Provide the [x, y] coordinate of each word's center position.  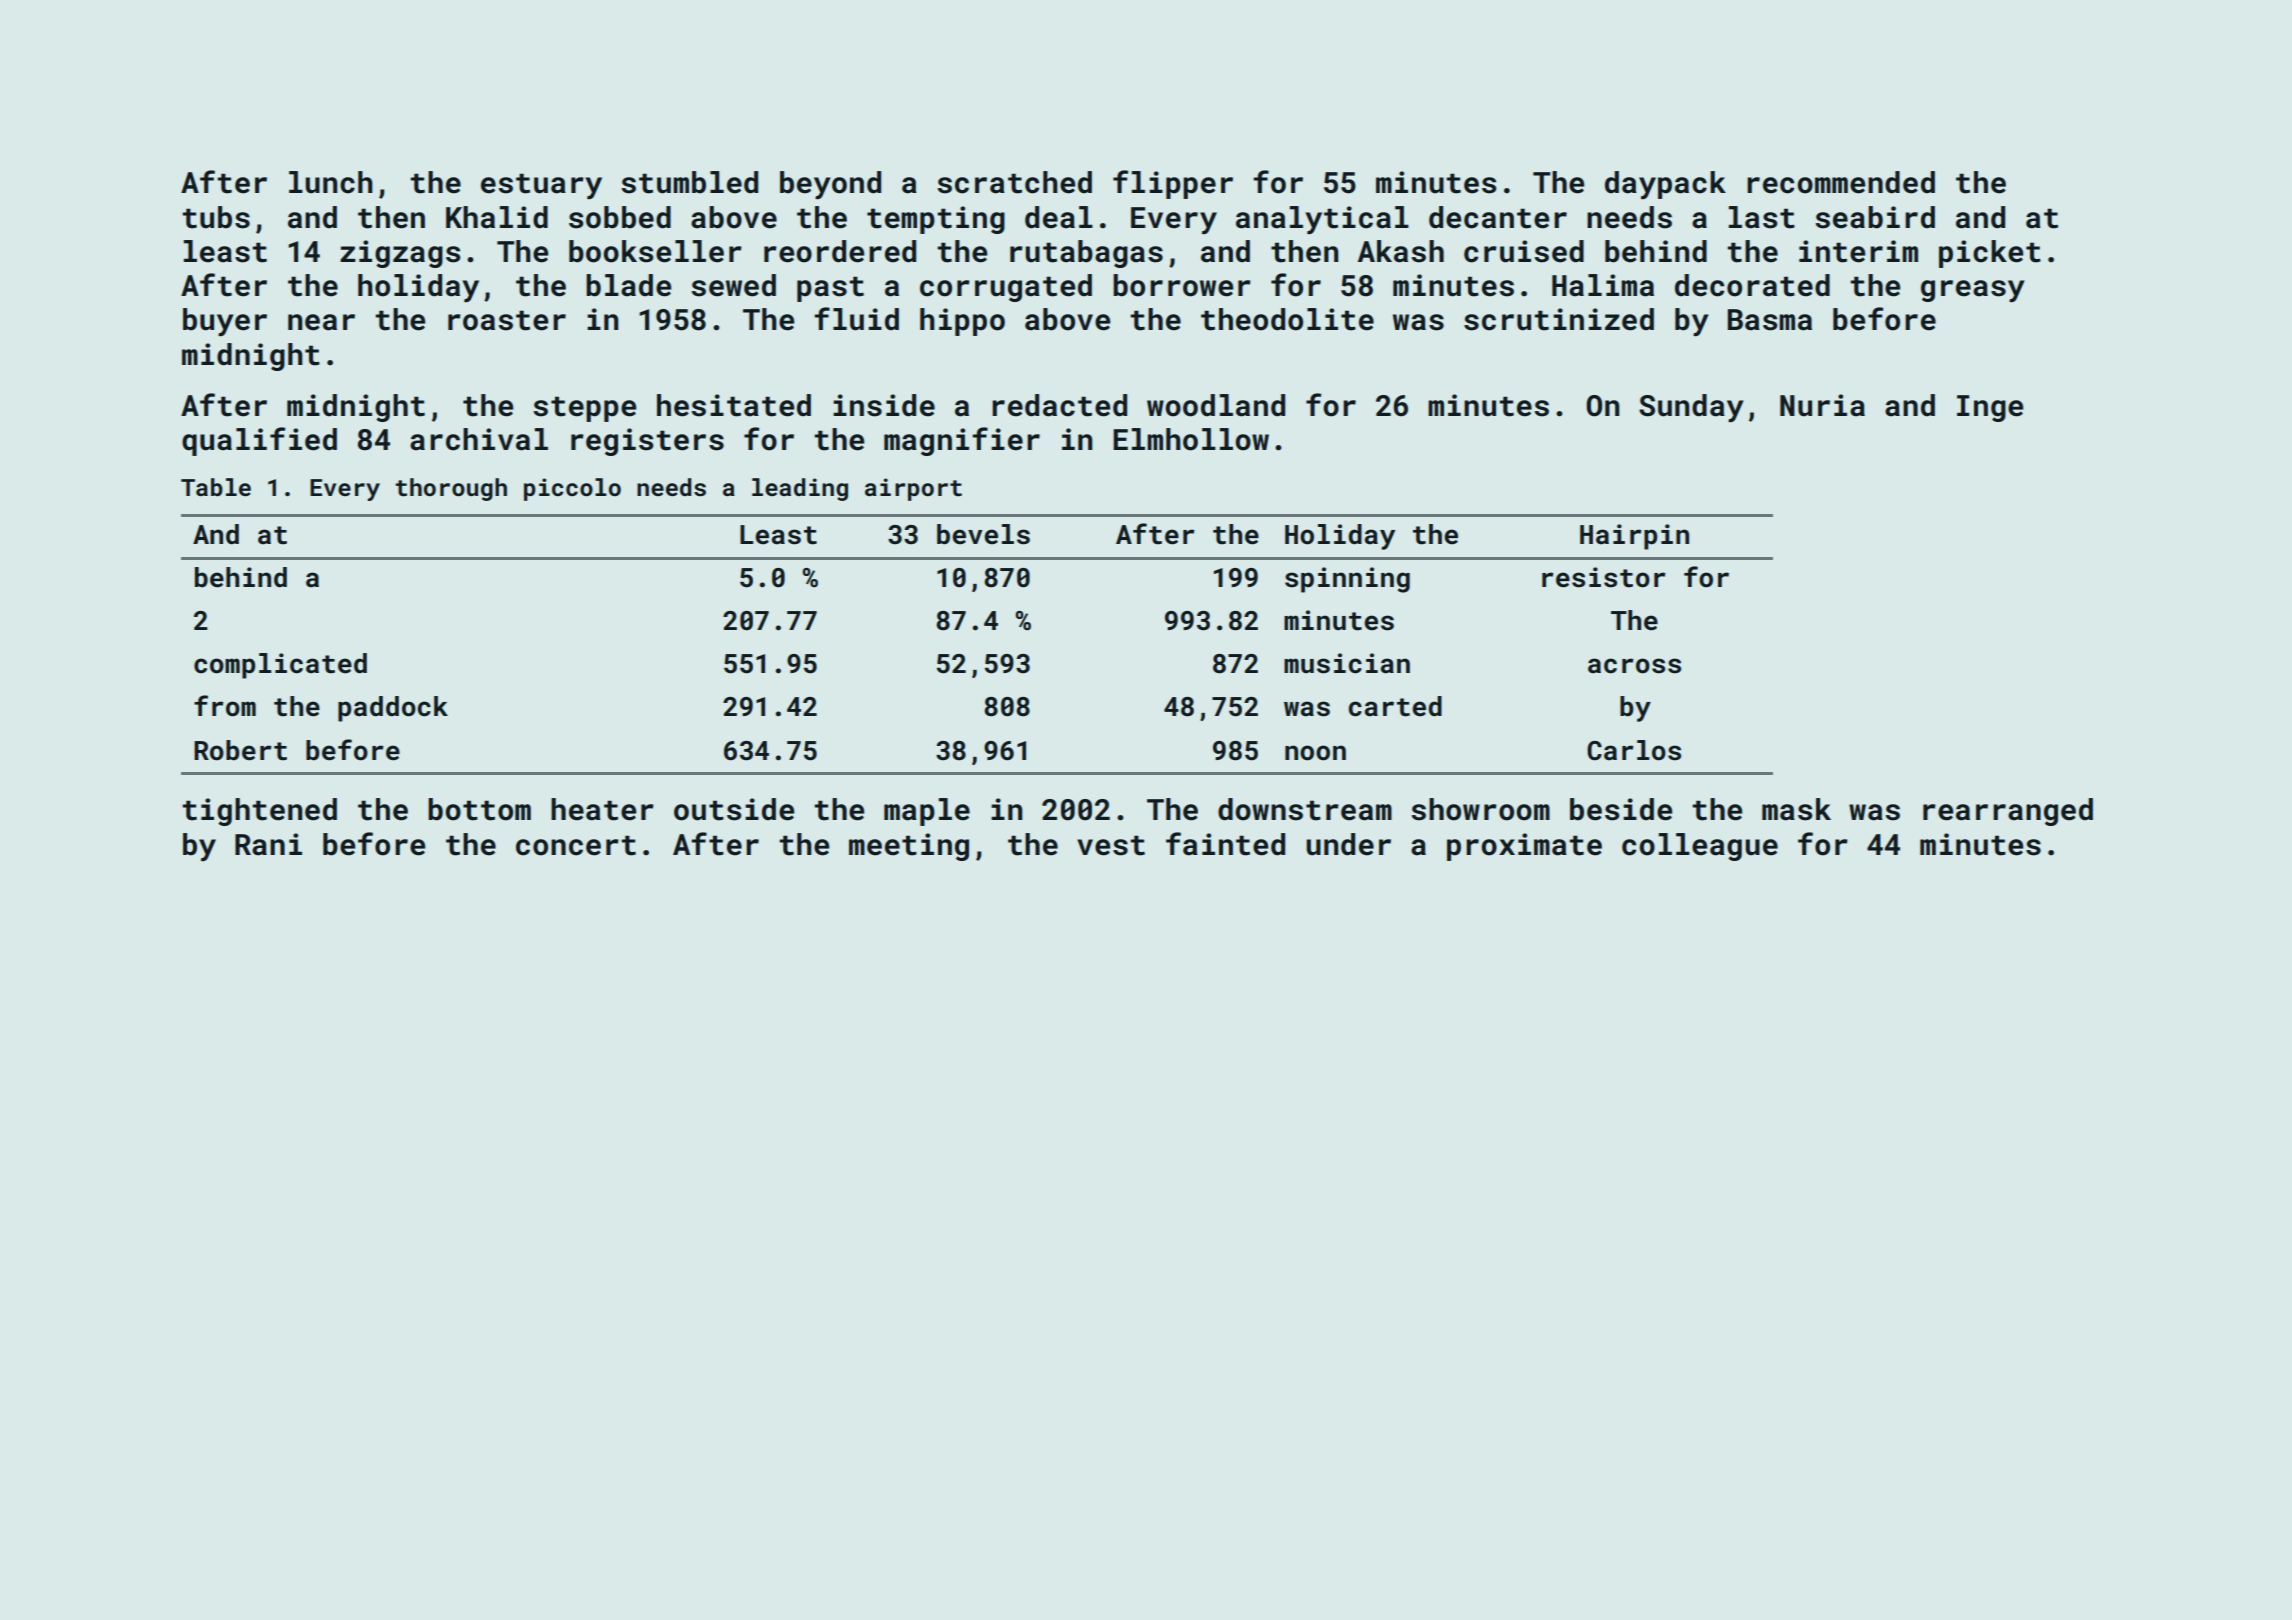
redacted [1059, 405]
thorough [451, 489]
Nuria [1822, 405]
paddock [393, 709]
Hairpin [1634, 537]
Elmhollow [1191, 439]
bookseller [655, 251]
